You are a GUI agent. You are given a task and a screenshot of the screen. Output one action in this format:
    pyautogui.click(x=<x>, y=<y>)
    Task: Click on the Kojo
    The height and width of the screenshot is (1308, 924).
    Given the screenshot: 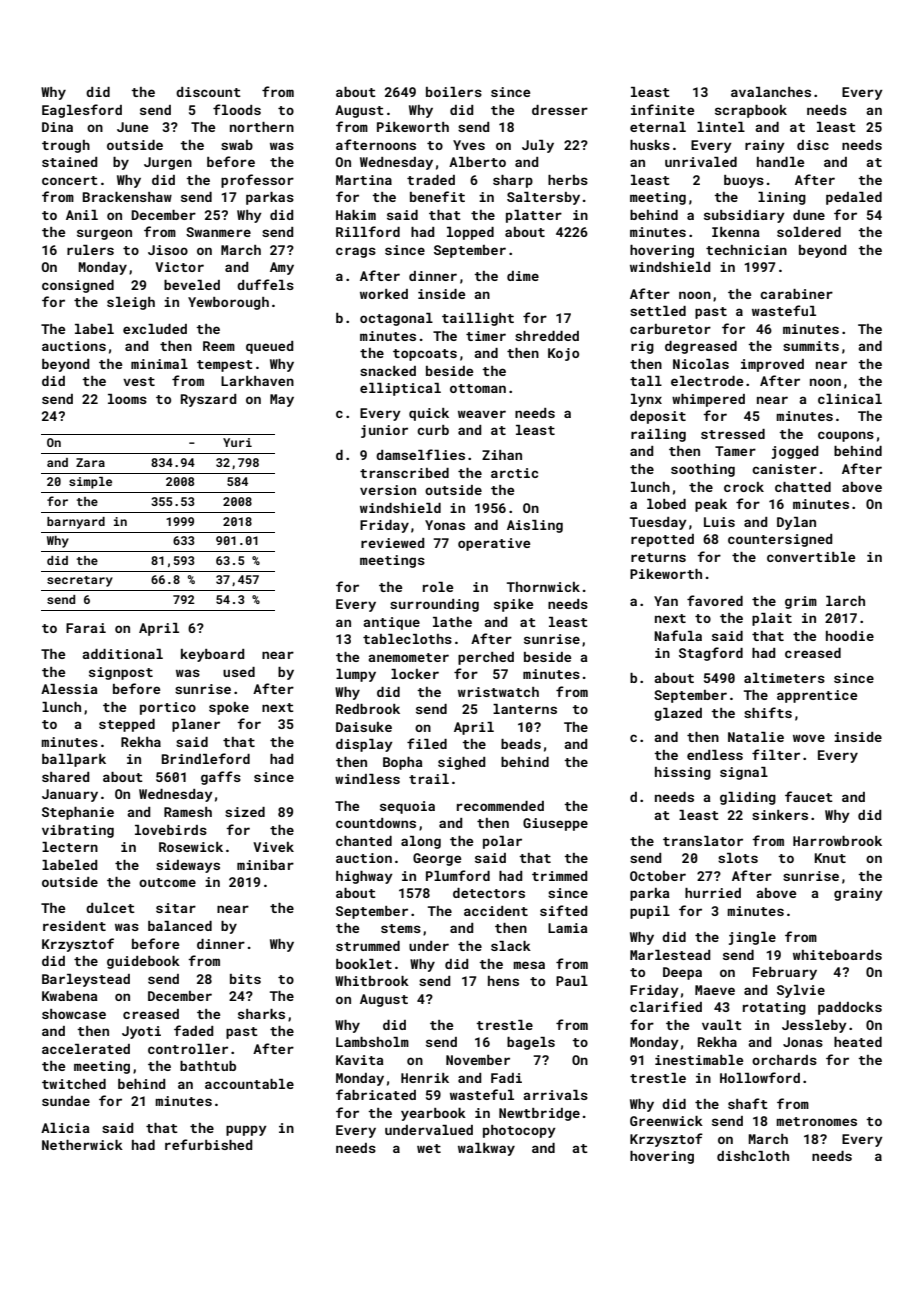 What is the action you would take?
    pyautogui.click(x=563, y=354)
